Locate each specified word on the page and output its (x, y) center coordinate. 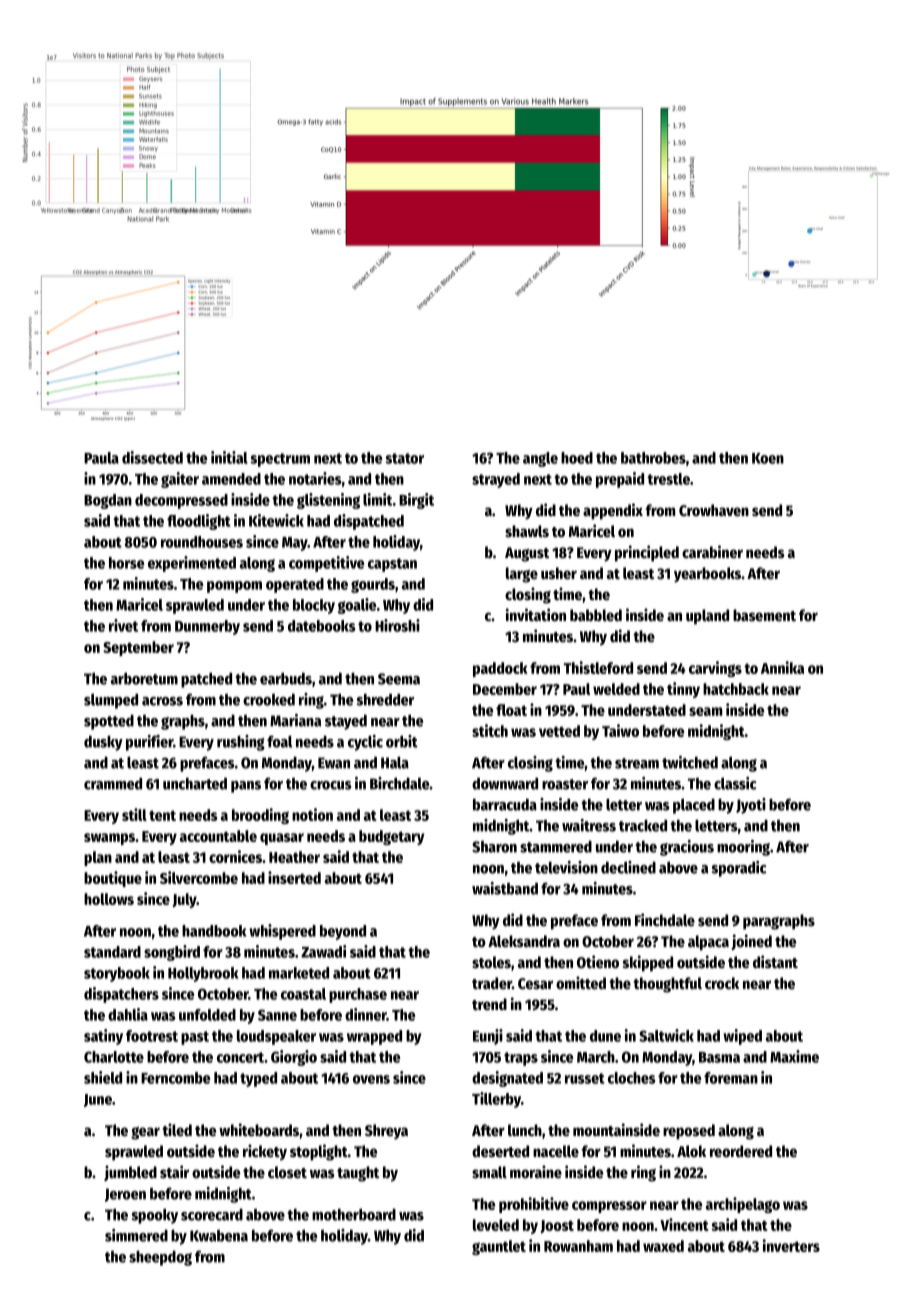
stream (637, 763)
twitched (690, 762)
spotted (109, 722)
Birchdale (399, 783)
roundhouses (202, 542)
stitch (490, 730)
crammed (113, 784)
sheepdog (160, 1258)
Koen (768, 458)
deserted (500, 1151)
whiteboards (259, 1130)
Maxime (794, 1056)
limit (377, 499)
